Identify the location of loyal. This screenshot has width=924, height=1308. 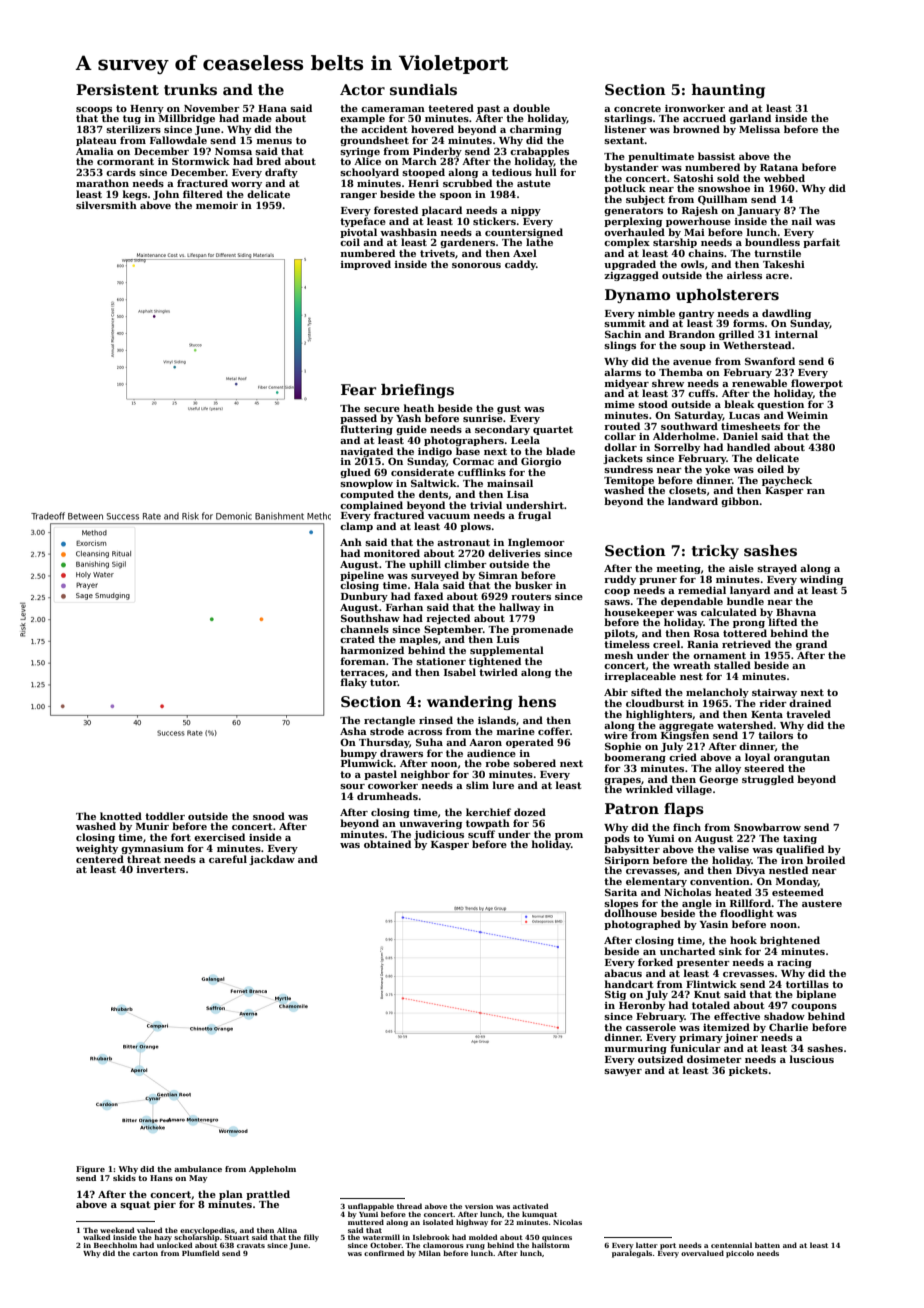
(757, 758).
